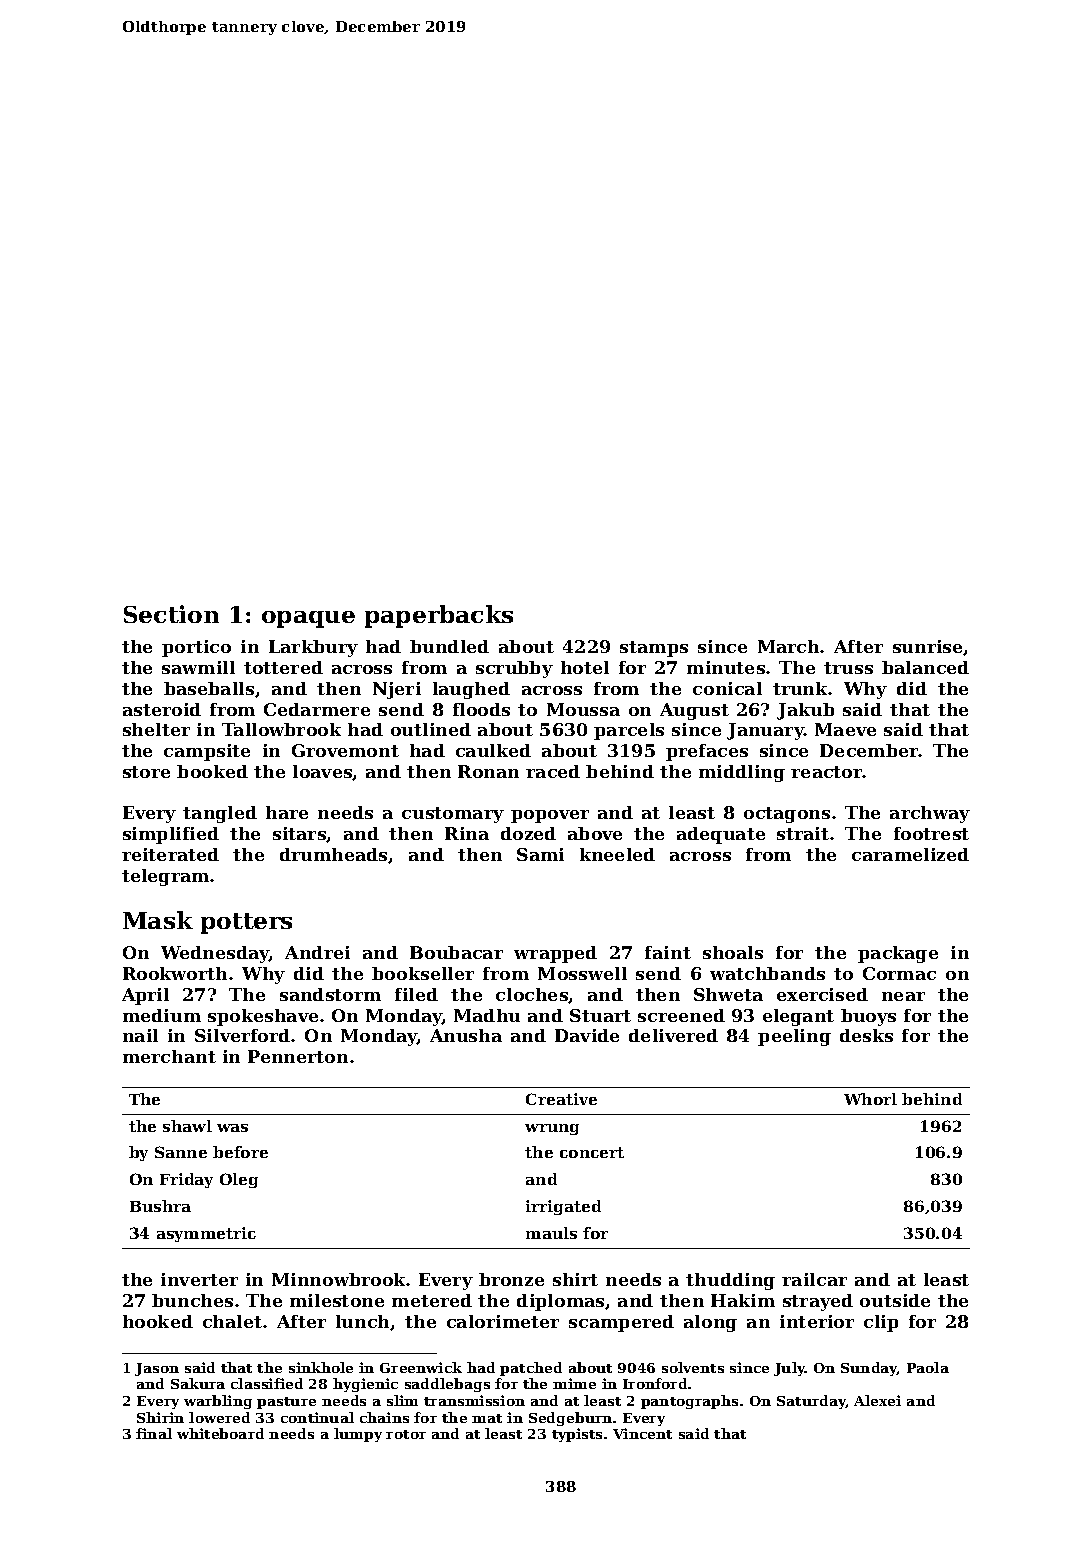  I want to click on outlined, so click(431, 729).
